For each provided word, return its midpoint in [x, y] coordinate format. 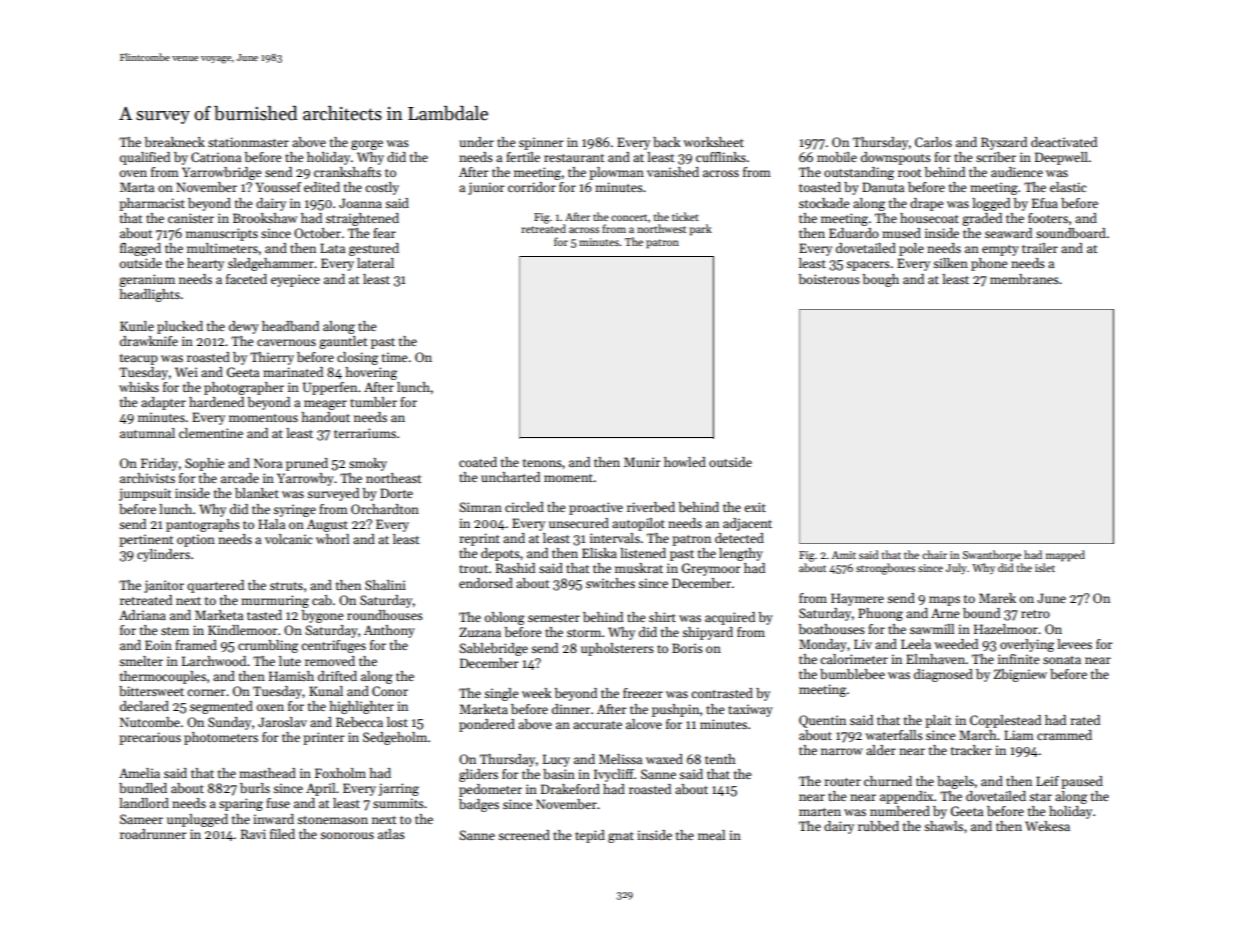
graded [982, 219]
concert [629, 217]
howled [685, 462]
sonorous [347, 835]
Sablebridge [493, 649]
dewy [244, 327]
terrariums [365, 433]
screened [524, 835]
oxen [270, 707]
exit [755, 507]
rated [1085, 720]
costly [382, 188]
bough [880, 280]
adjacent [747, 524]
